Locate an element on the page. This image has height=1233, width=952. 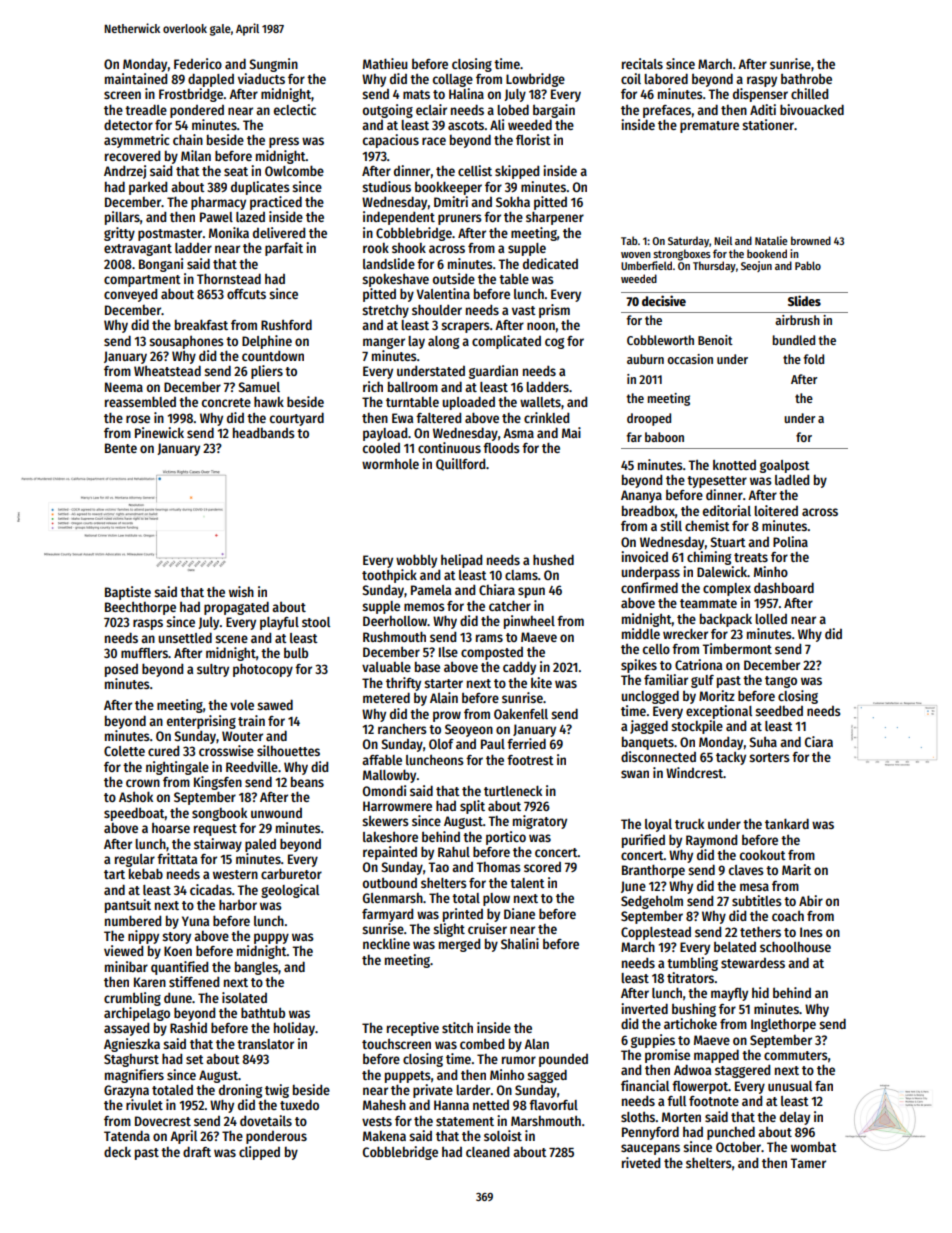
bivouacked is located at coordinates (812, 109).
